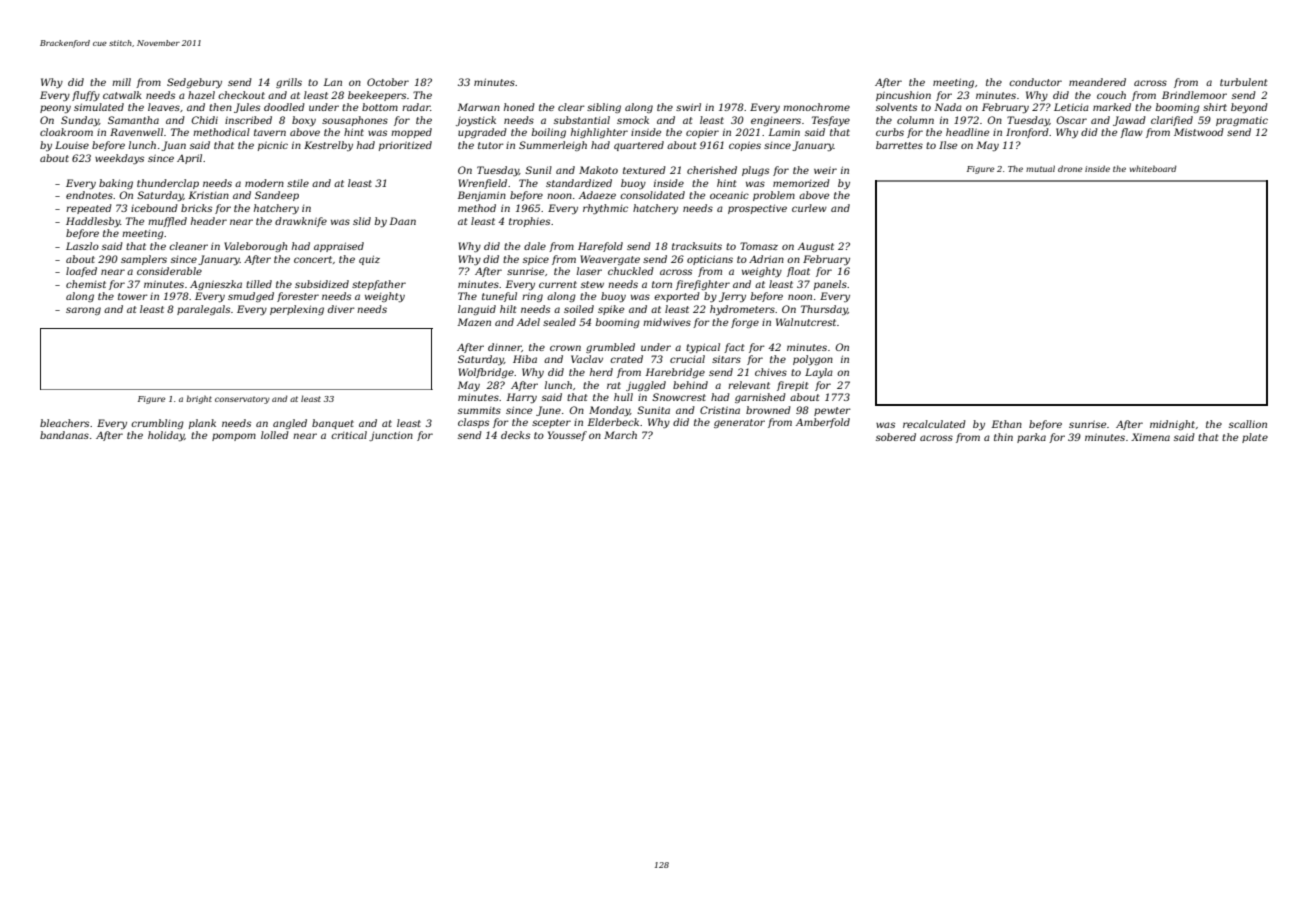 This screenshot has width=1308, height=924. I want to click on holiday, so click(166, 436).
